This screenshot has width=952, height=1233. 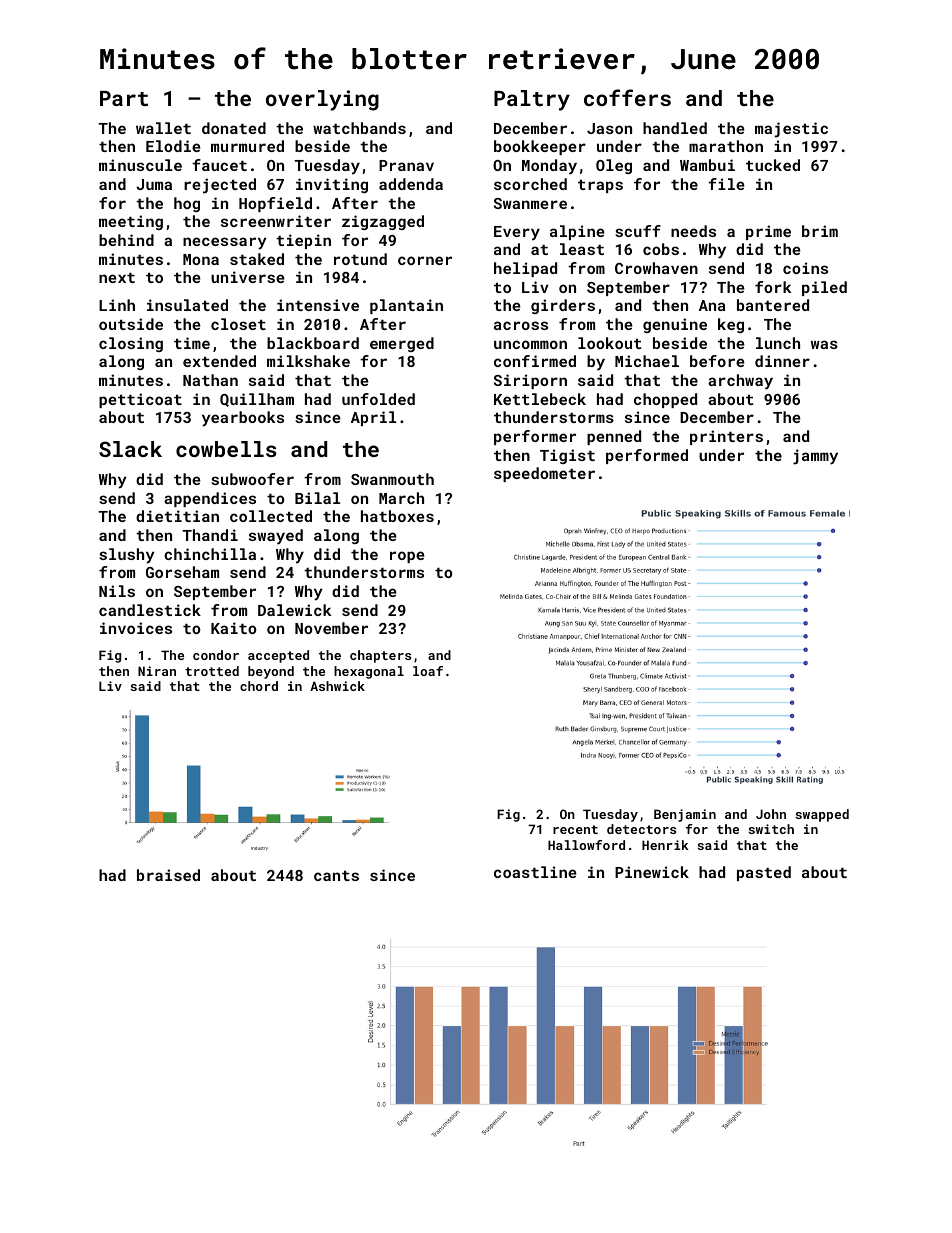 What do you see at coordinates (359, 128) in the screenshot?
I see `watchbands` at bounding box center [359, 128].
